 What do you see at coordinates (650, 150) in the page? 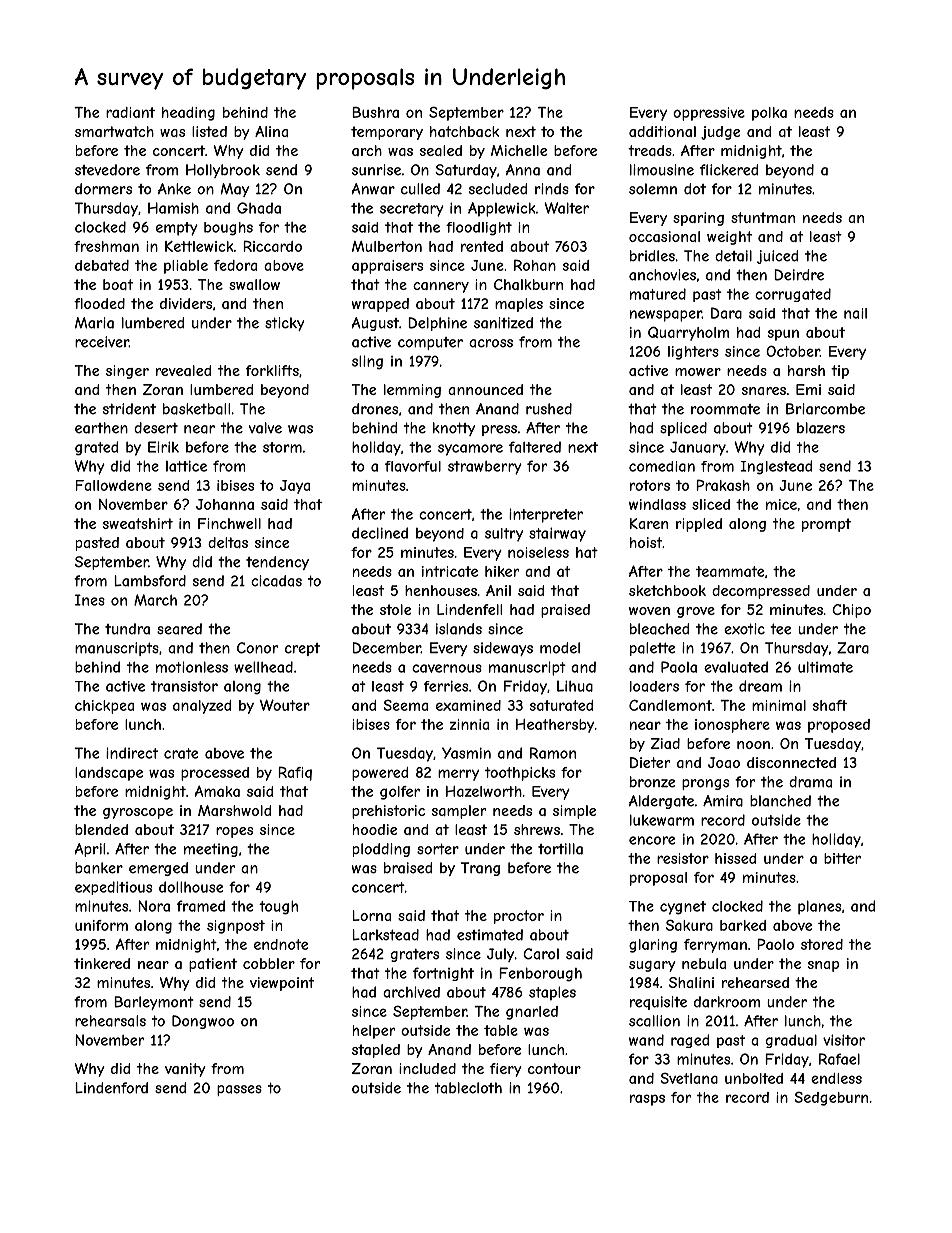
I see `treads` at bounding box center [650, 150].
